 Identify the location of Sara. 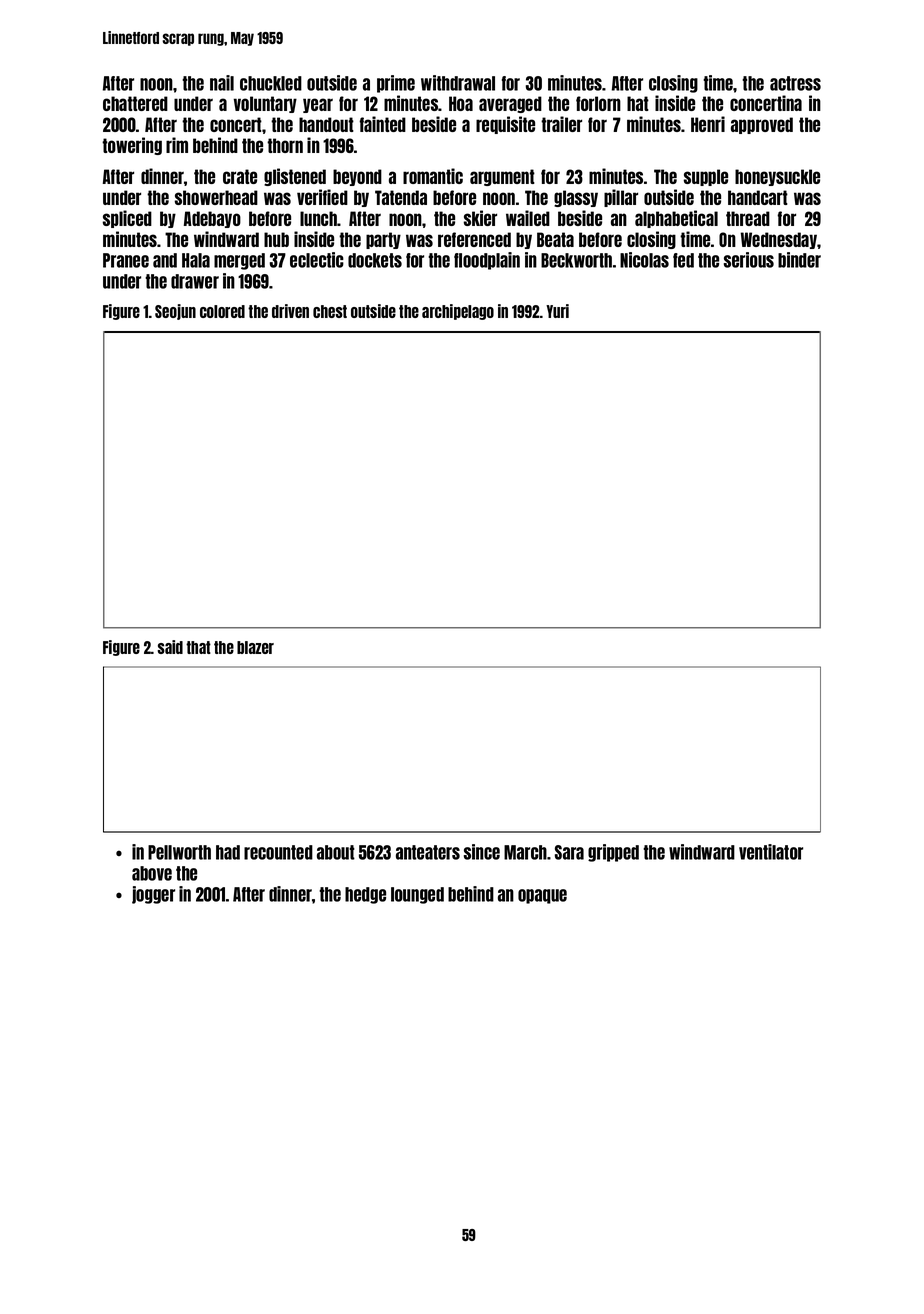
(569, 852).
